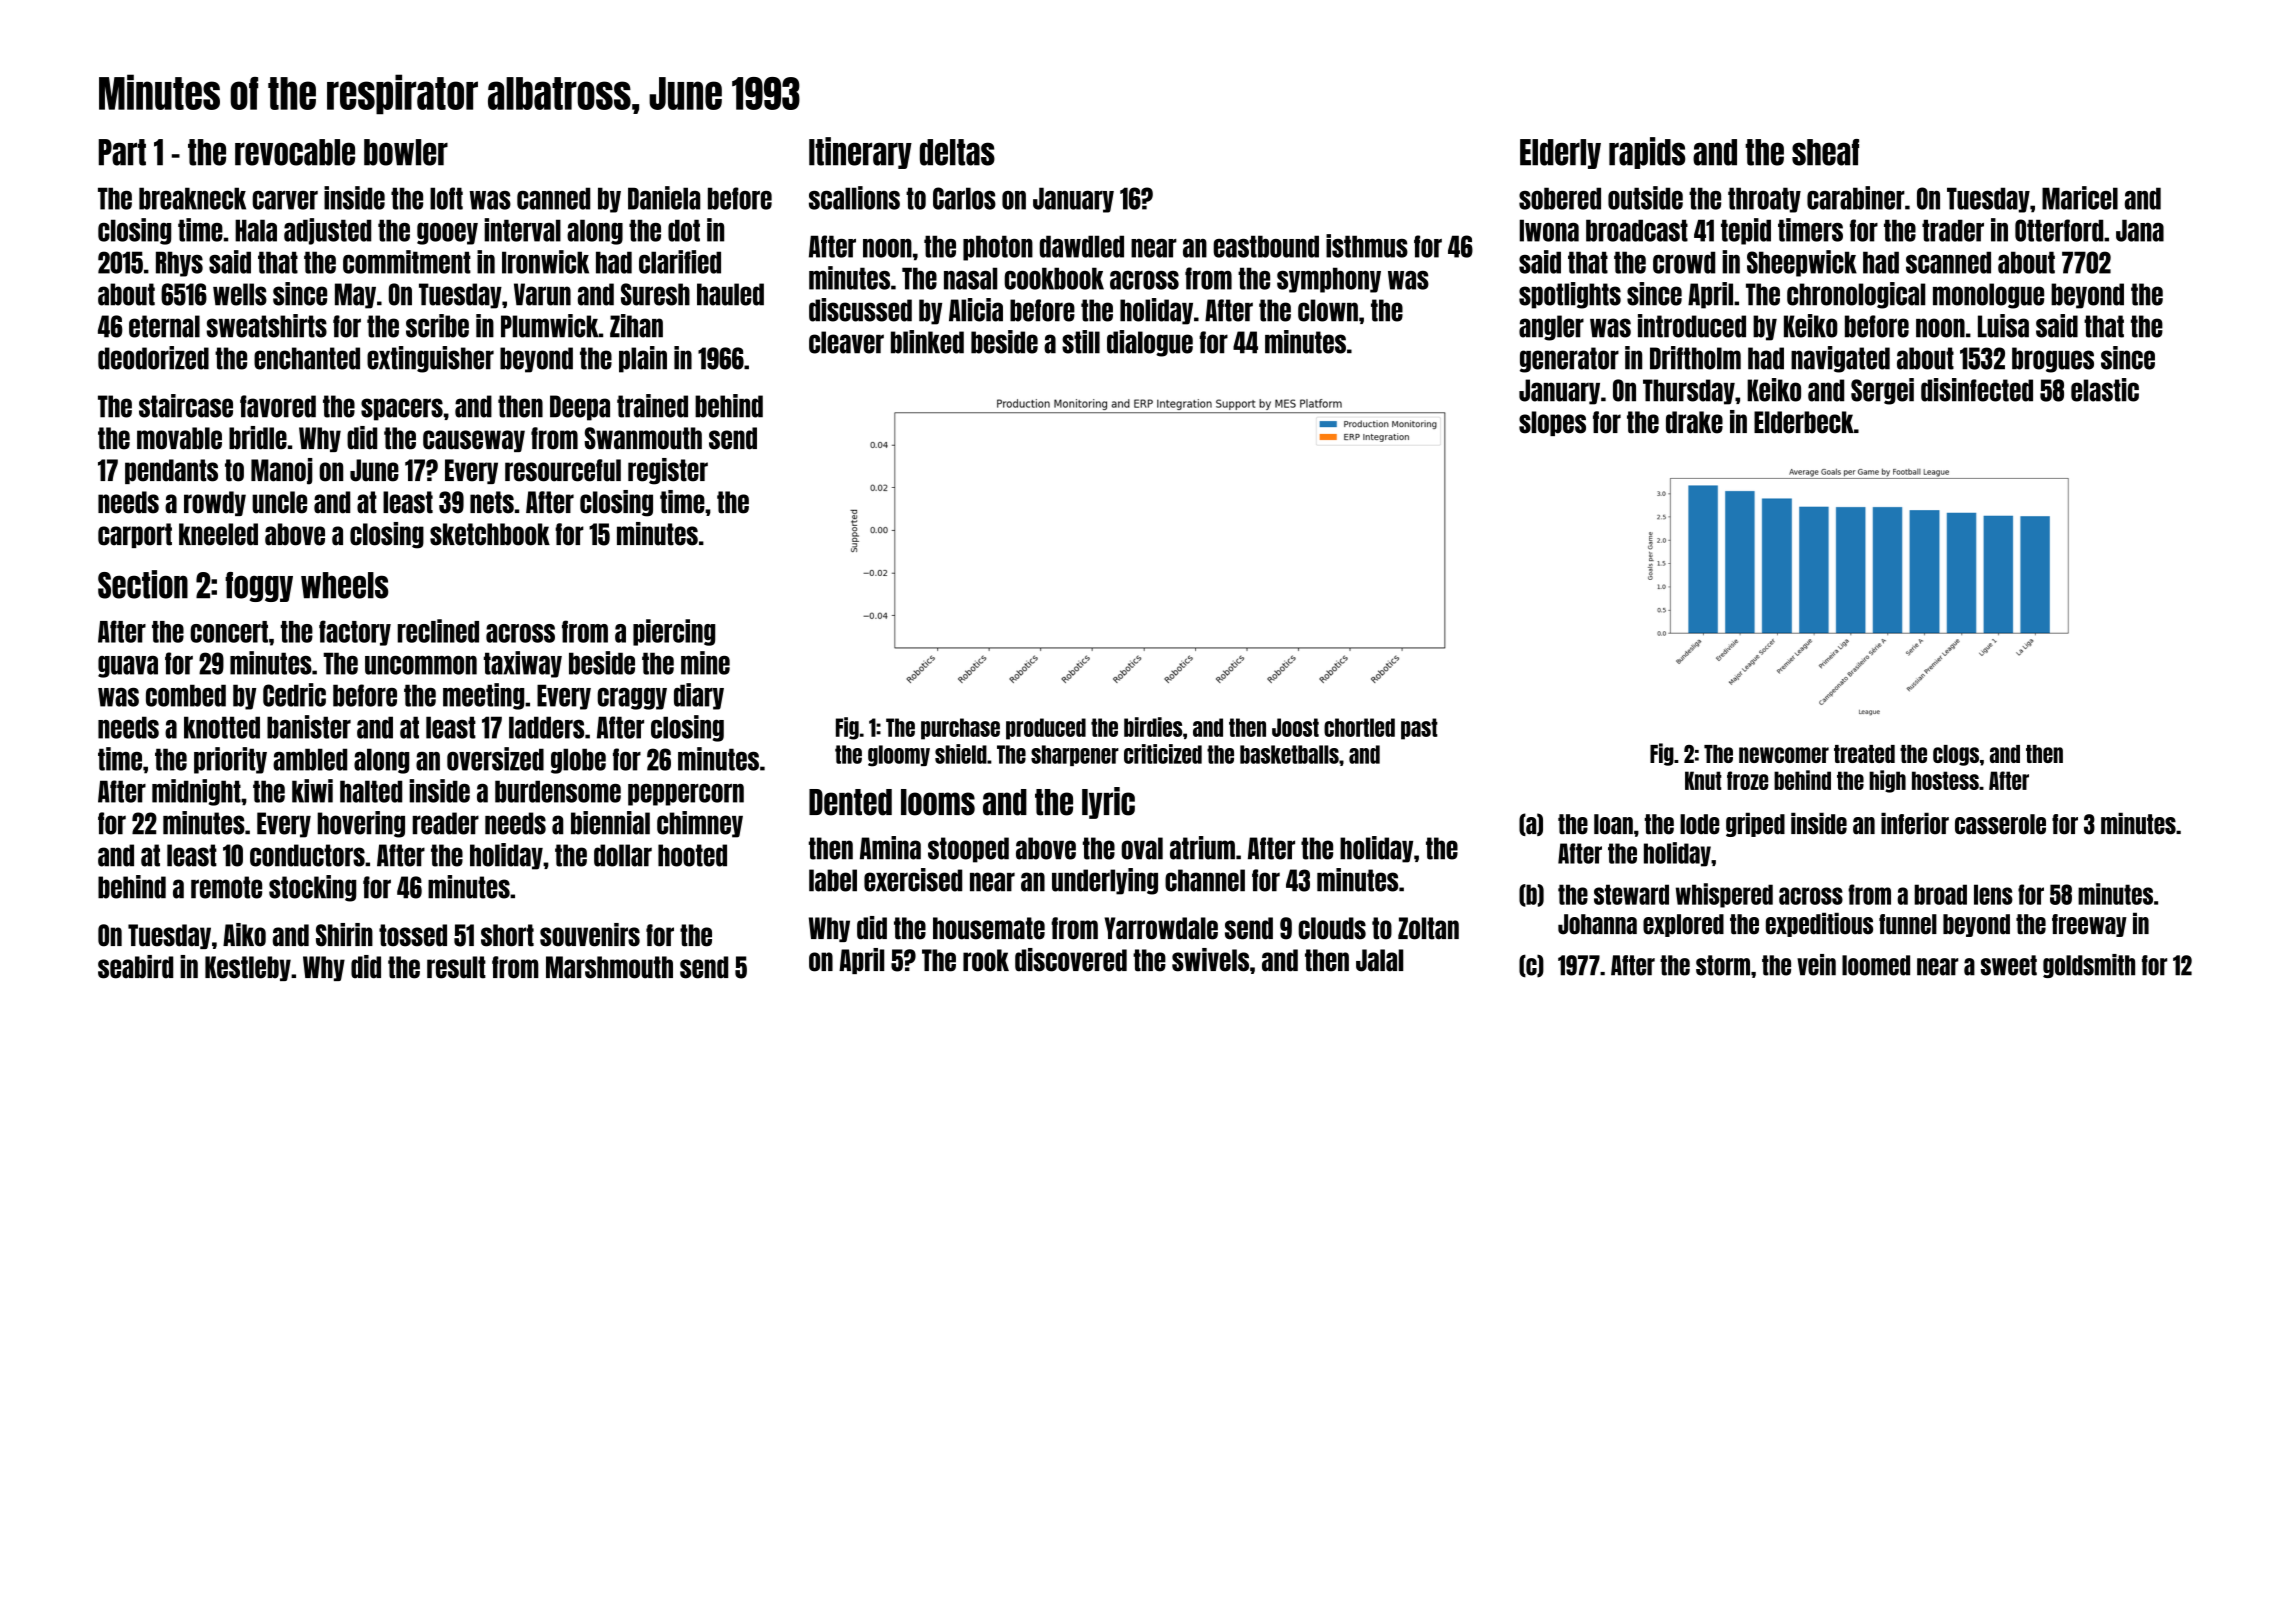  What do you see at coordinates (285, 200) in the screenshot?
I see `carver` at bounding box center [285, 200].
